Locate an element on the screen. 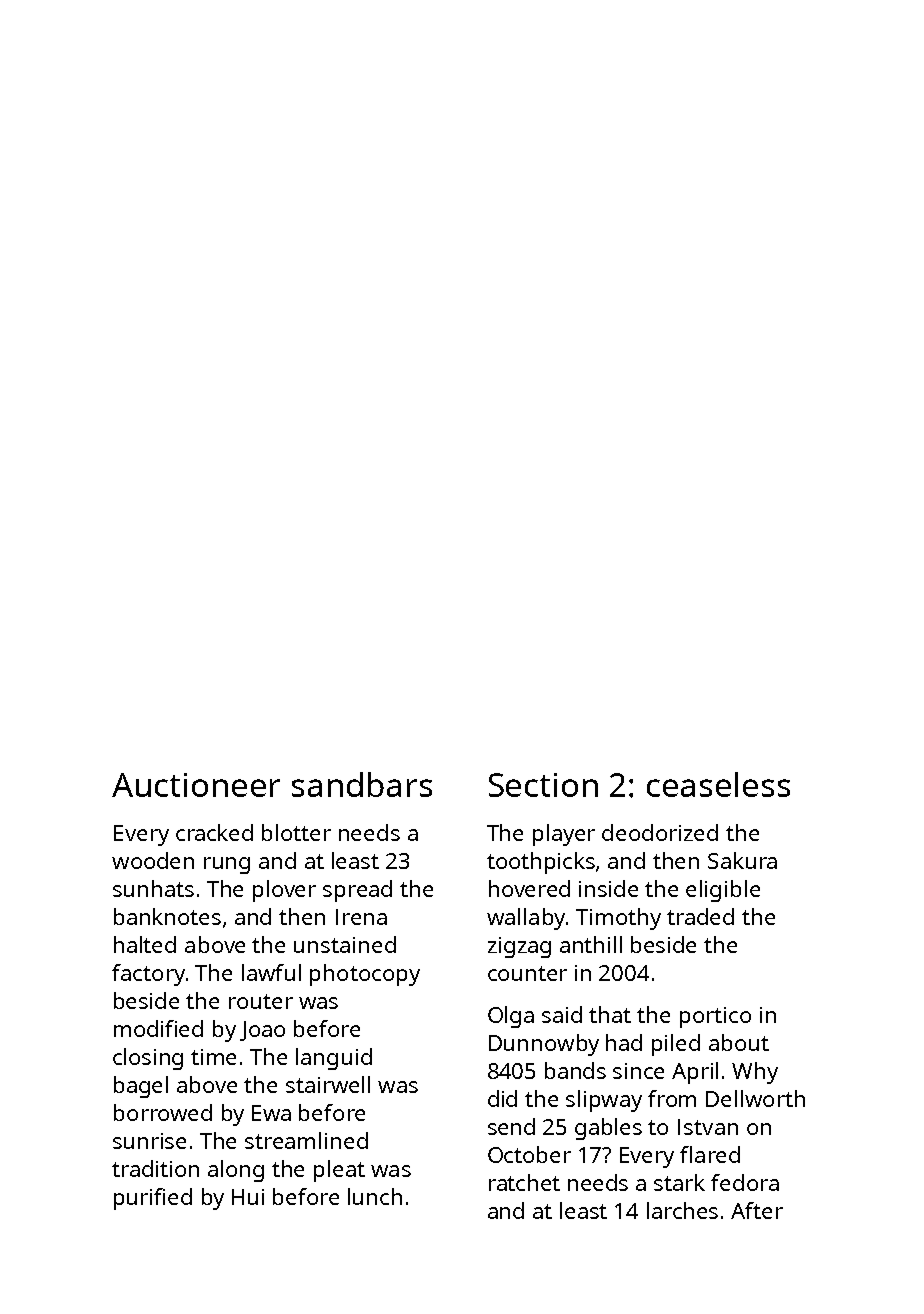 The image size is (924, 1314). factory is located at coordinates (148, 975).
